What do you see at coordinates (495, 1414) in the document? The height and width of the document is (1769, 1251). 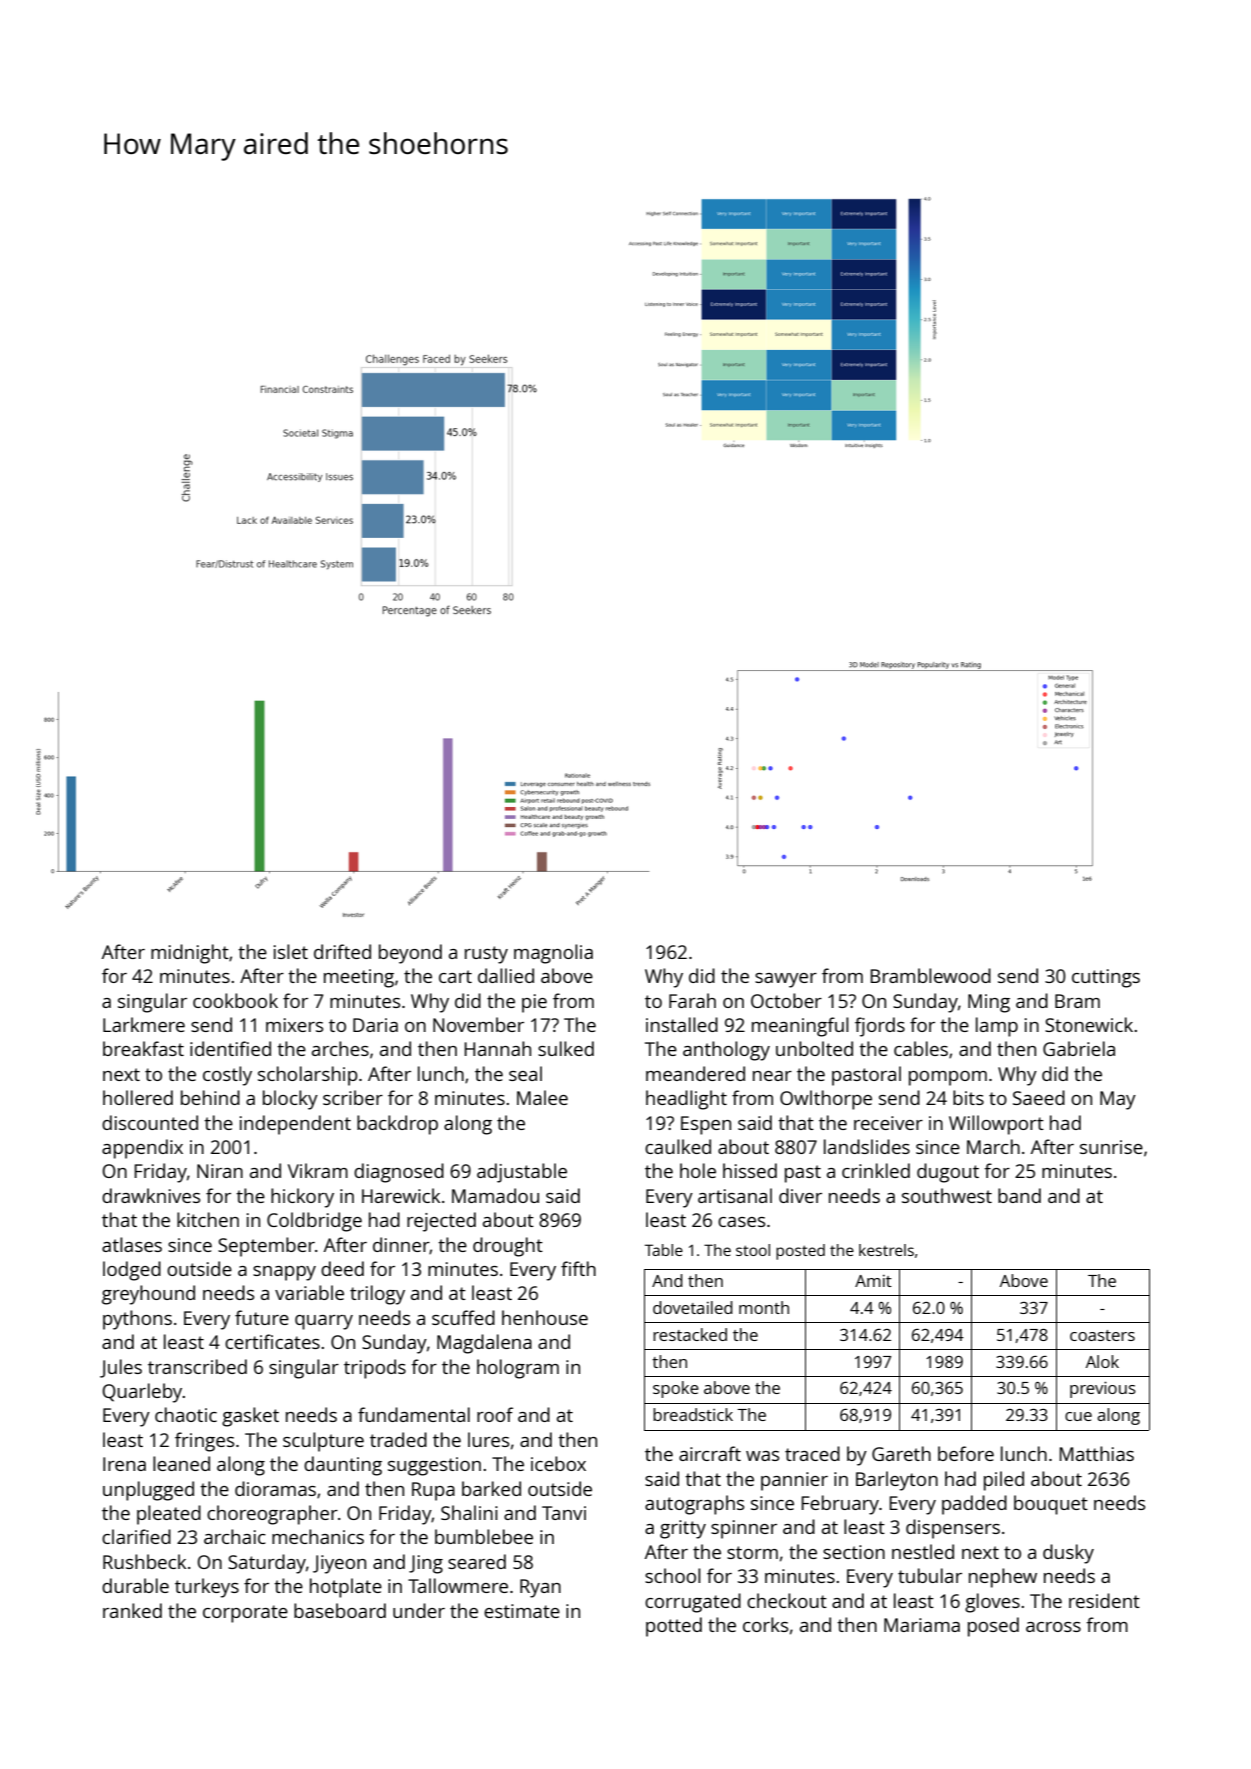 I see `roof` at bounding box center [495, 1414].
